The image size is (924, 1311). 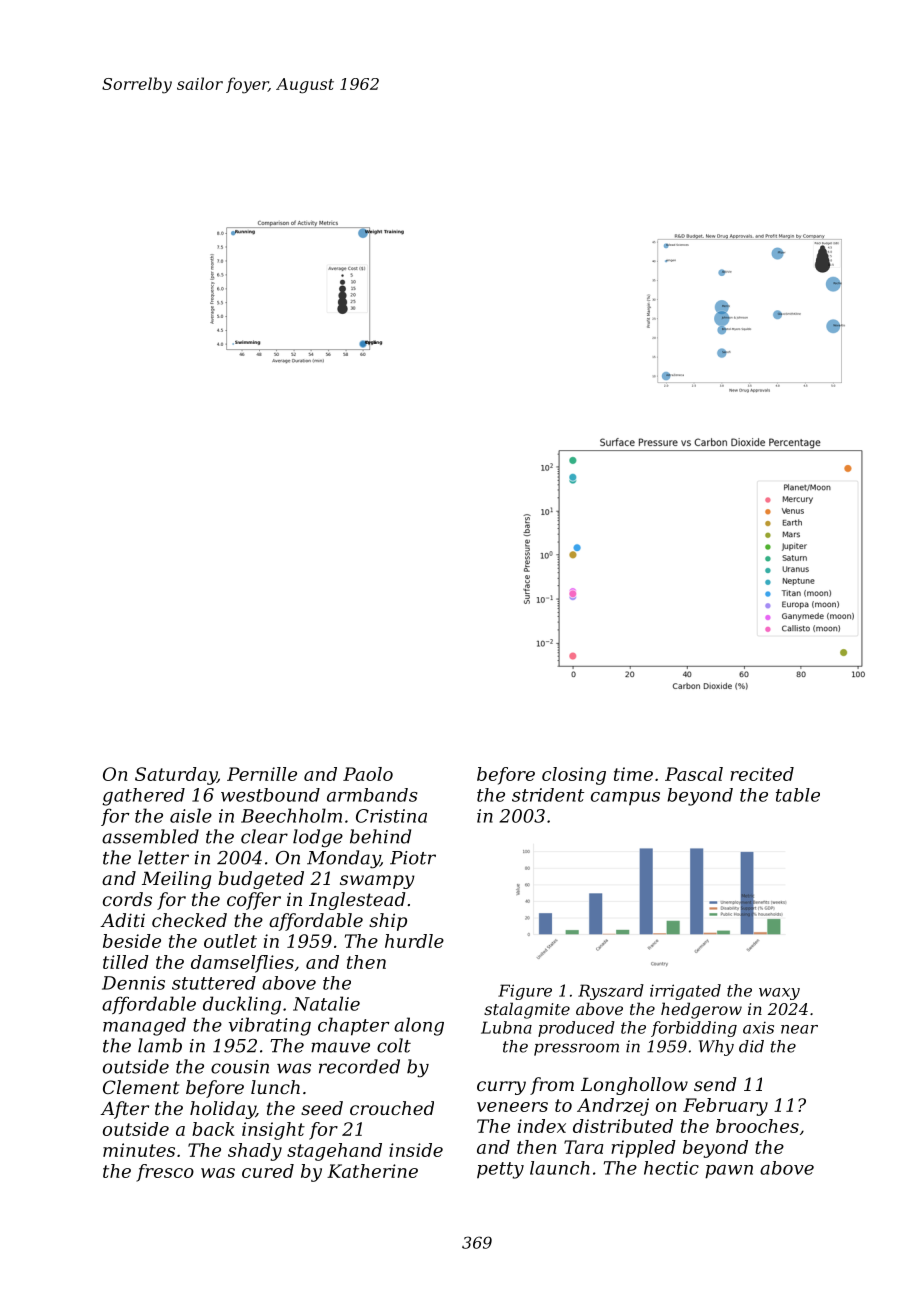 What do you see at coordinates (242, 964) in the screenshot?
I see `damselflies` at bounding box center [242, 964].
